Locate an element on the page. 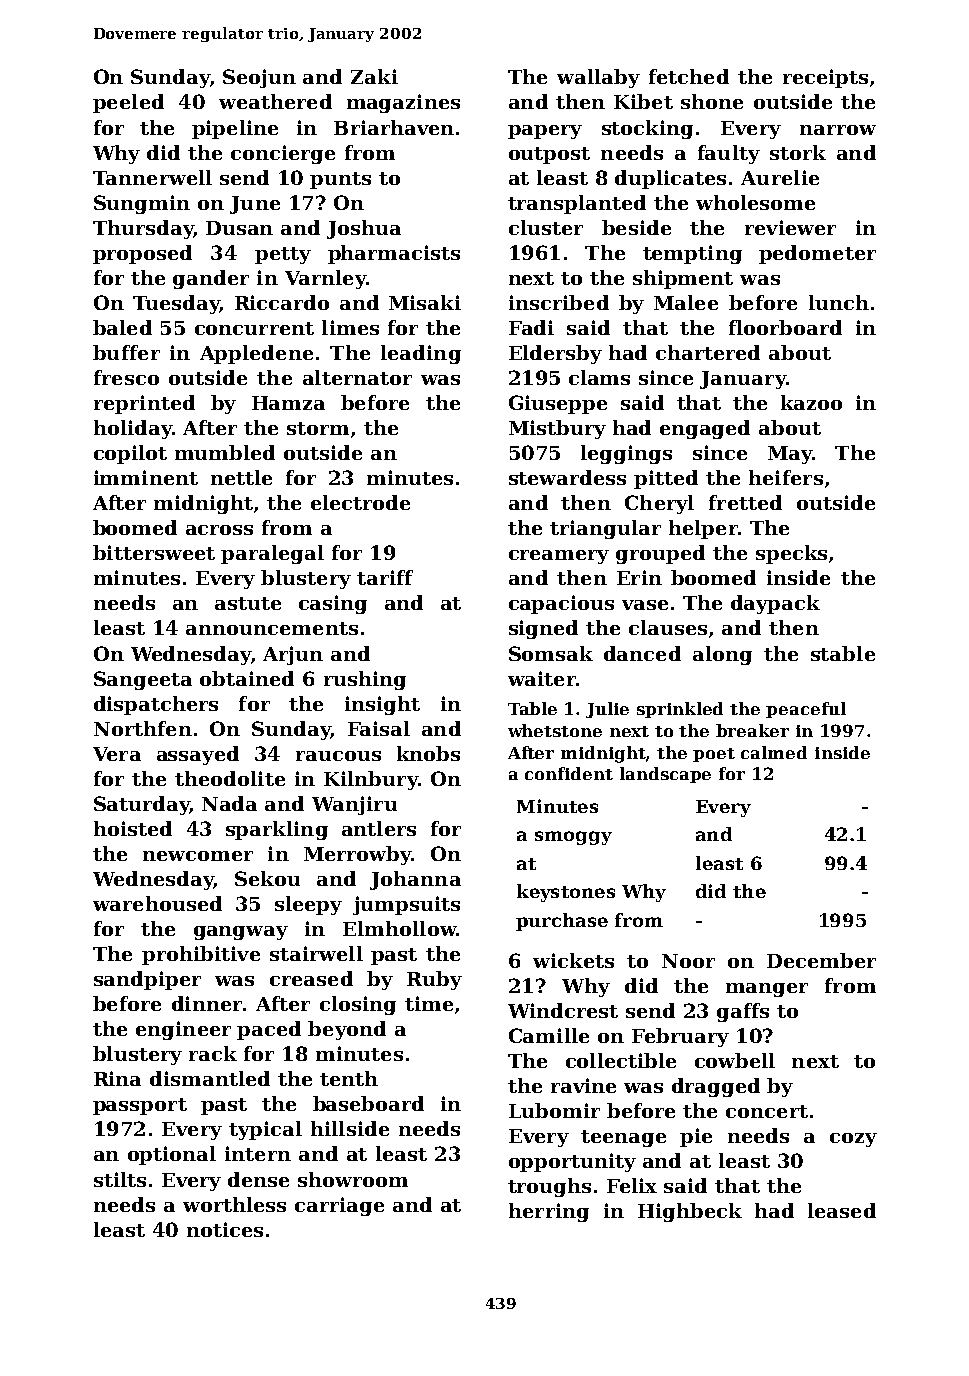 This document has width=969, height=1376. Noor is located at coordinates (688, 961).
